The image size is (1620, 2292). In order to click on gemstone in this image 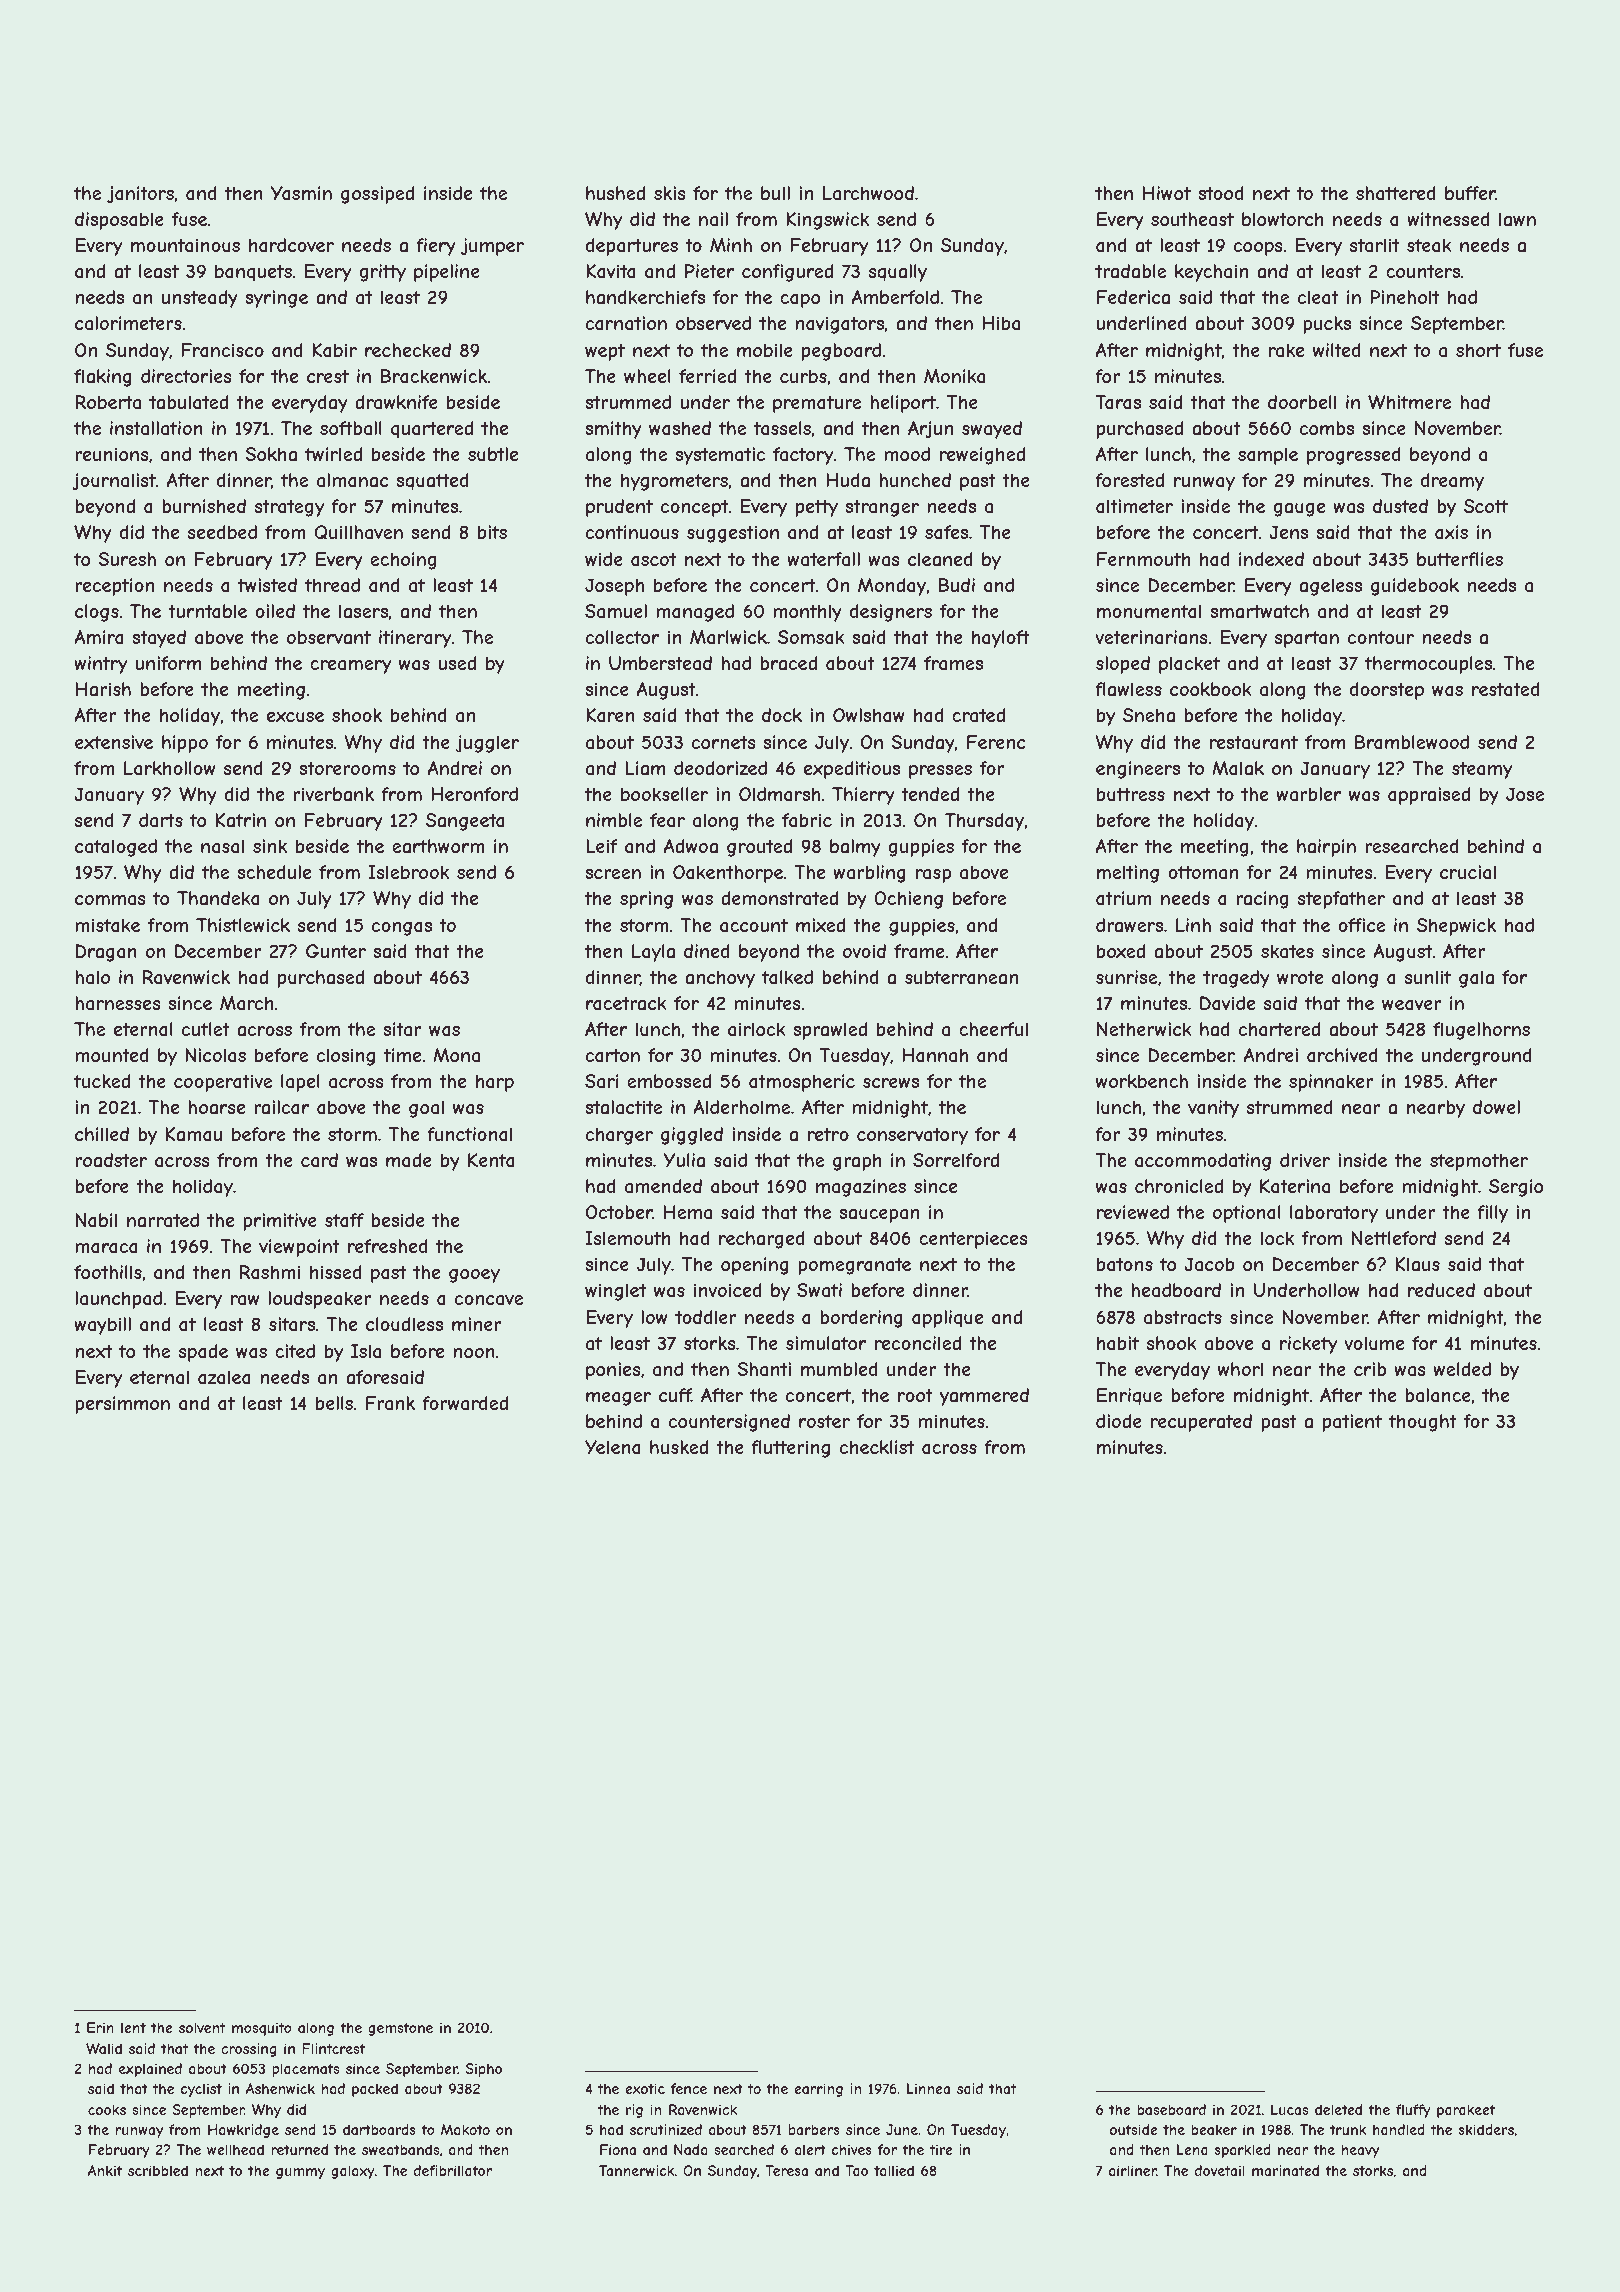, I will do `click(400, 2029)`.
